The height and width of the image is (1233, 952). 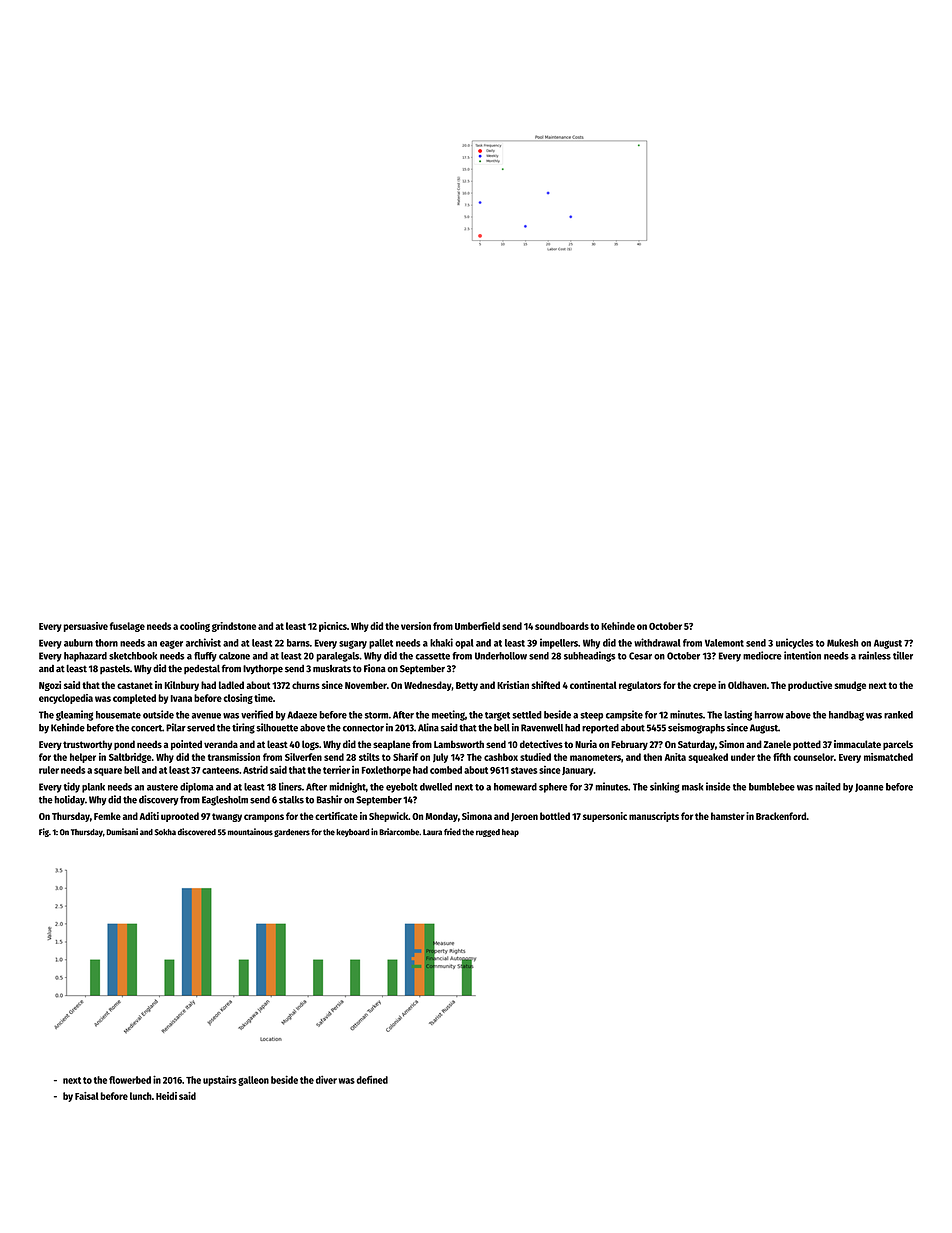 What do you see at coordinates (220, 1080) in the image?
I see `upstairs` at bounding box center [220, 1080].
